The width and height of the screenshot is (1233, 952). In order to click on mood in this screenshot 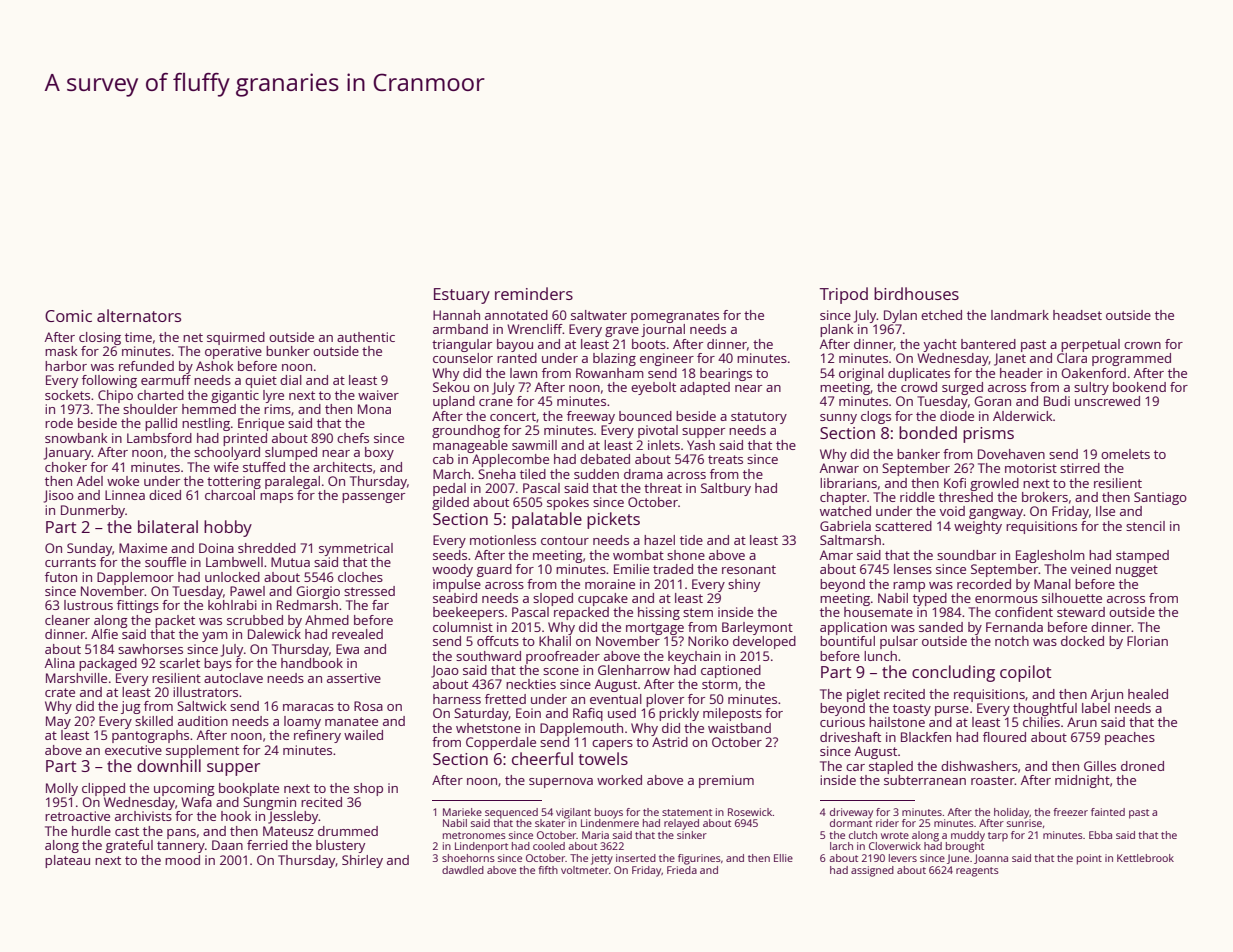, I will do `click(182, 860)`.
